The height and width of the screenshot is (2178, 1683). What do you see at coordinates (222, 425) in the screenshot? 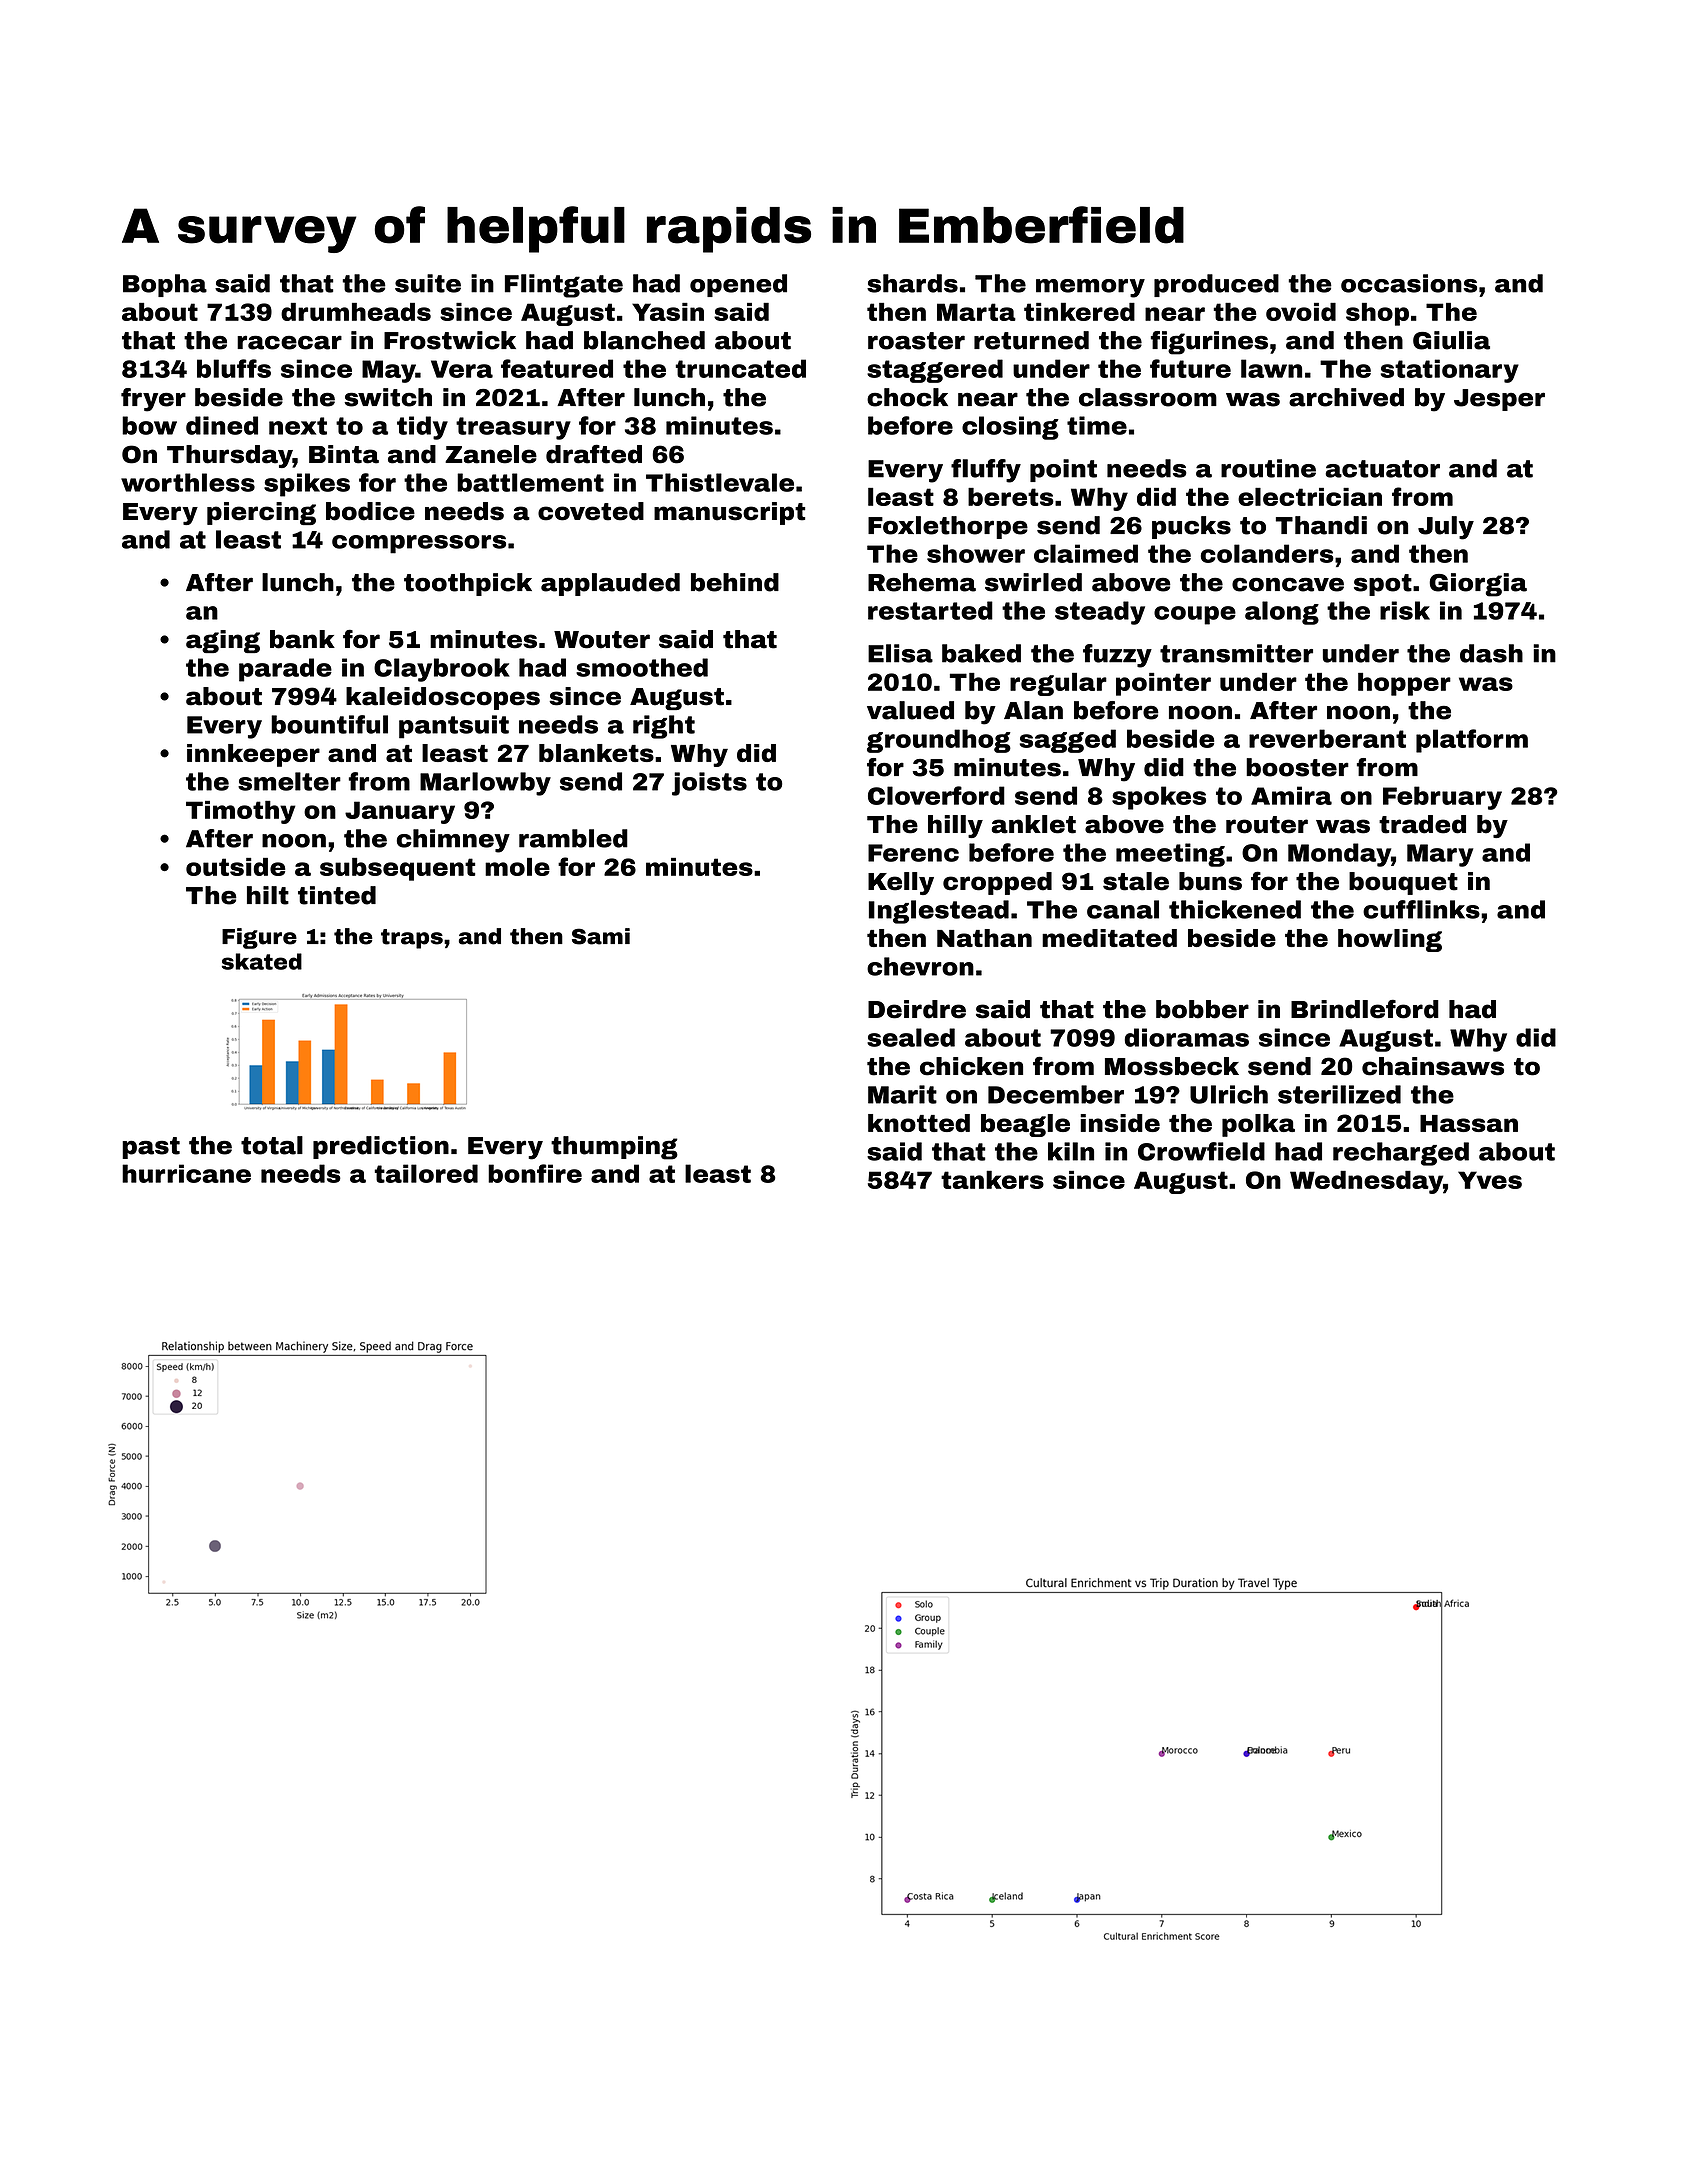
I see `dined` at bounding box center [222, 425].
